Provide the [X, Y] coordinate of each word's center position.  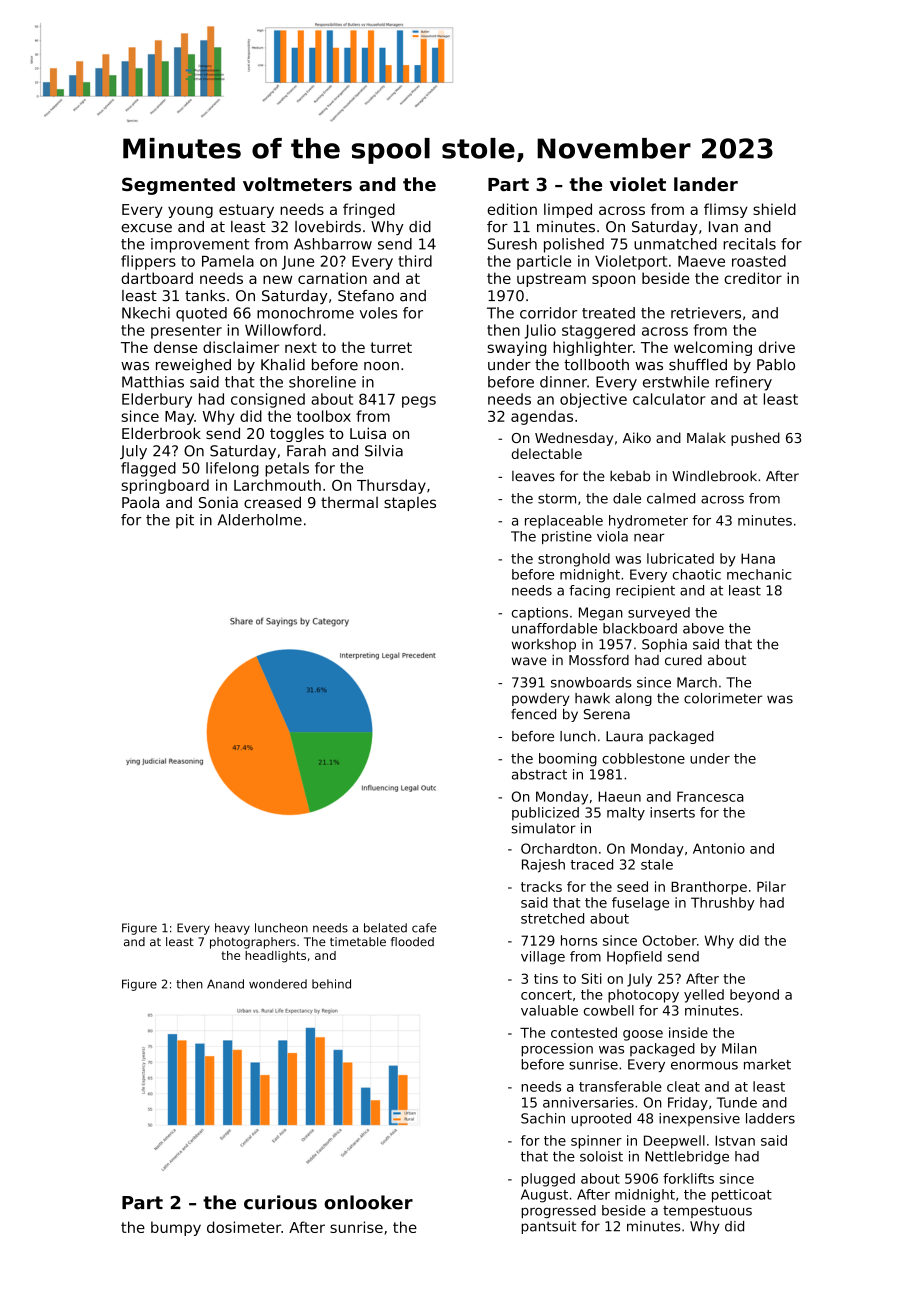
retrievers [706, 313]
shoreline [322, 382]
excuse [146, 228]
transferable [620, 1086]
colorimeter [723, 698]
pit [185, 521]
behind [331, 984]
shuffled [698, 365]
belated [385, 928]
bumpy [176, 1228]
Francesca [710, 796]
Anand [225, 984]
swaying [517, 348]
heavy [232, 929]
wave [529, 661]
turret [391, 347]
